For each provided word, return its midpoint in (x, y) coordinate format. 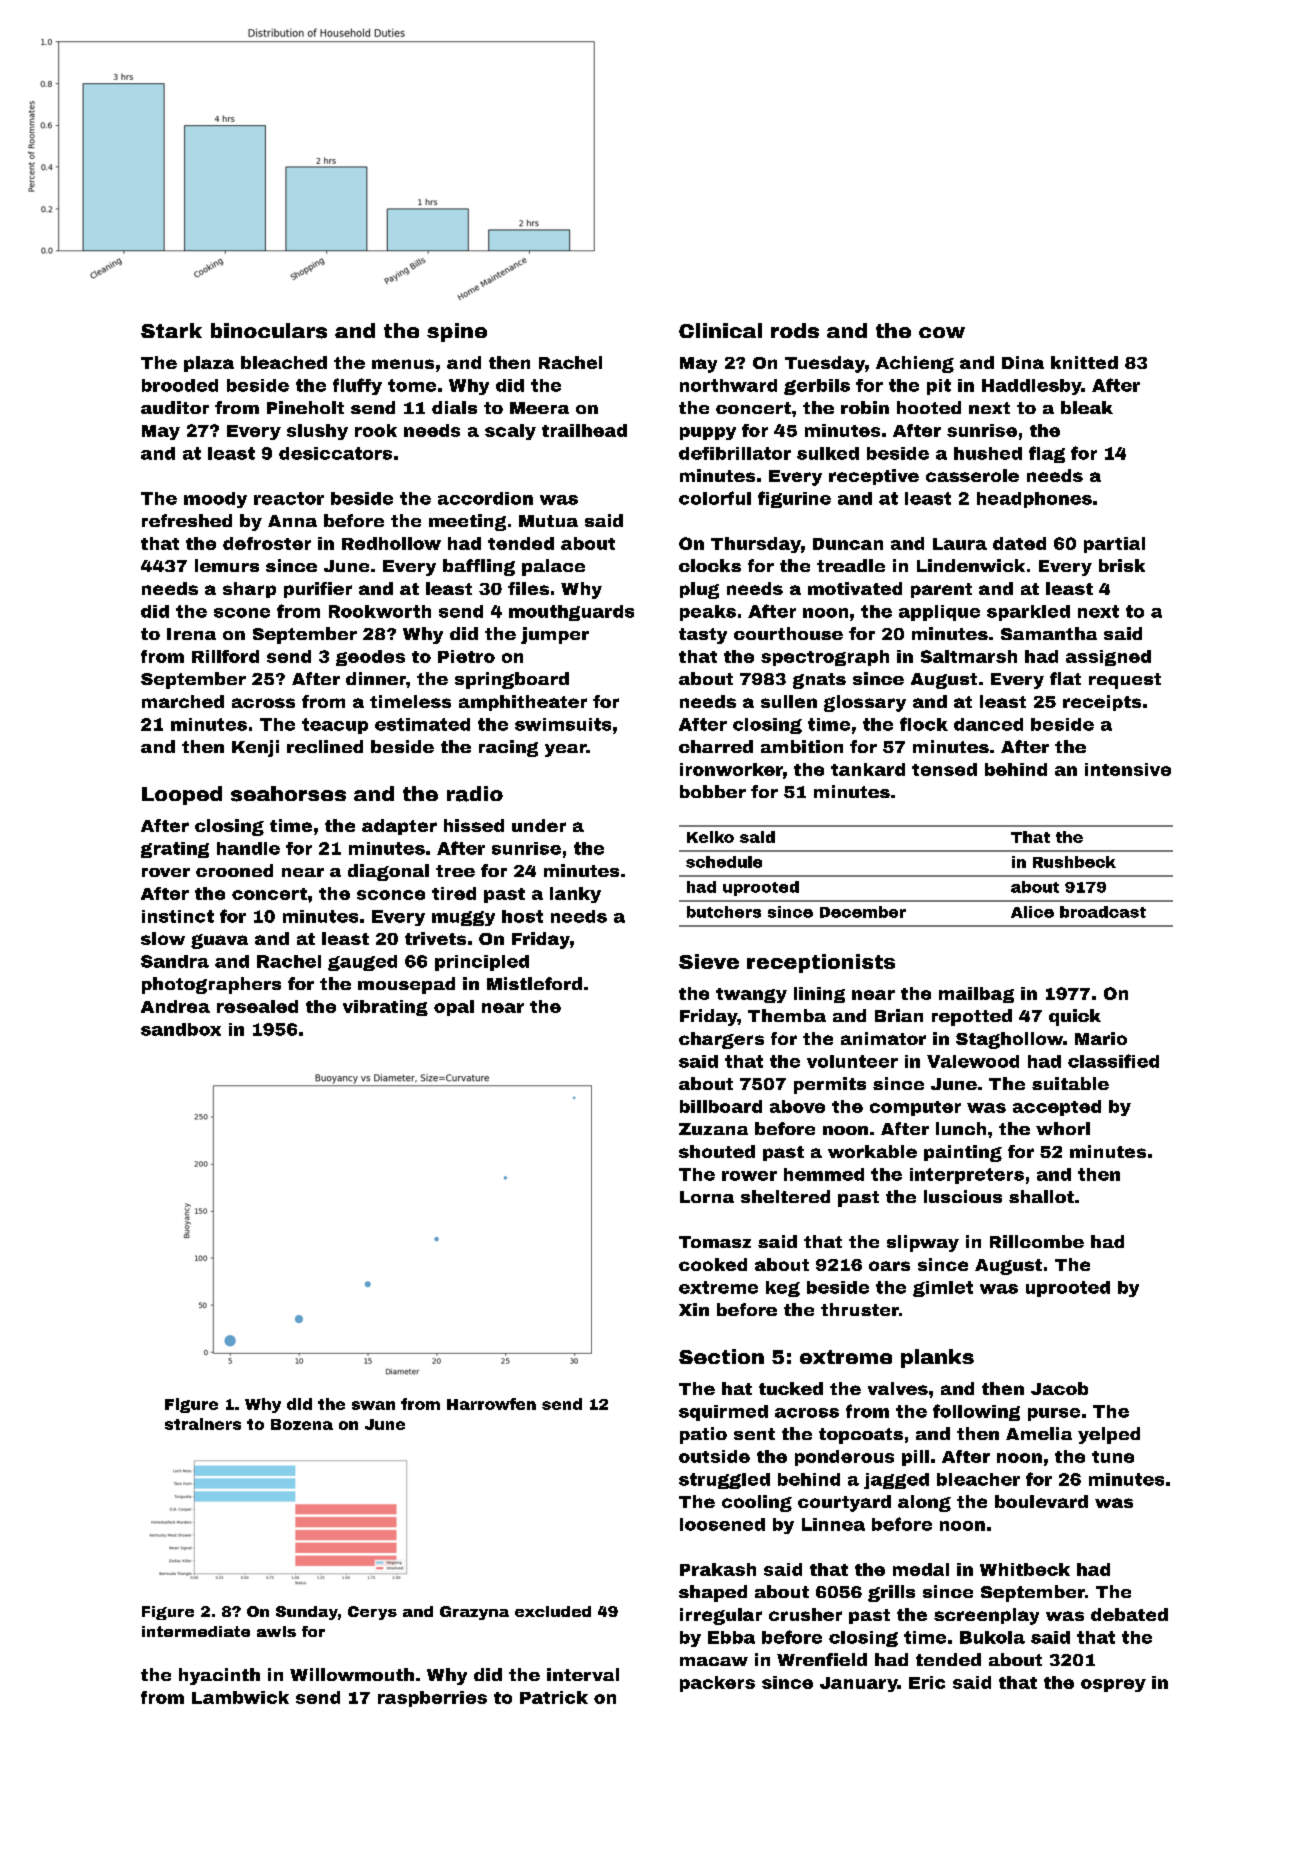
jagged (896, 1481)
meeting (467, 522)
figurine (794, 499)
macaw (714, 1661)
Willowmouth (352, 1674)
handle (248, 848)
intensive (1128, 769)
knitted (1084, 362)
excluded (553, 1611)
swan (373, 1405)
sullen (789, 701)
